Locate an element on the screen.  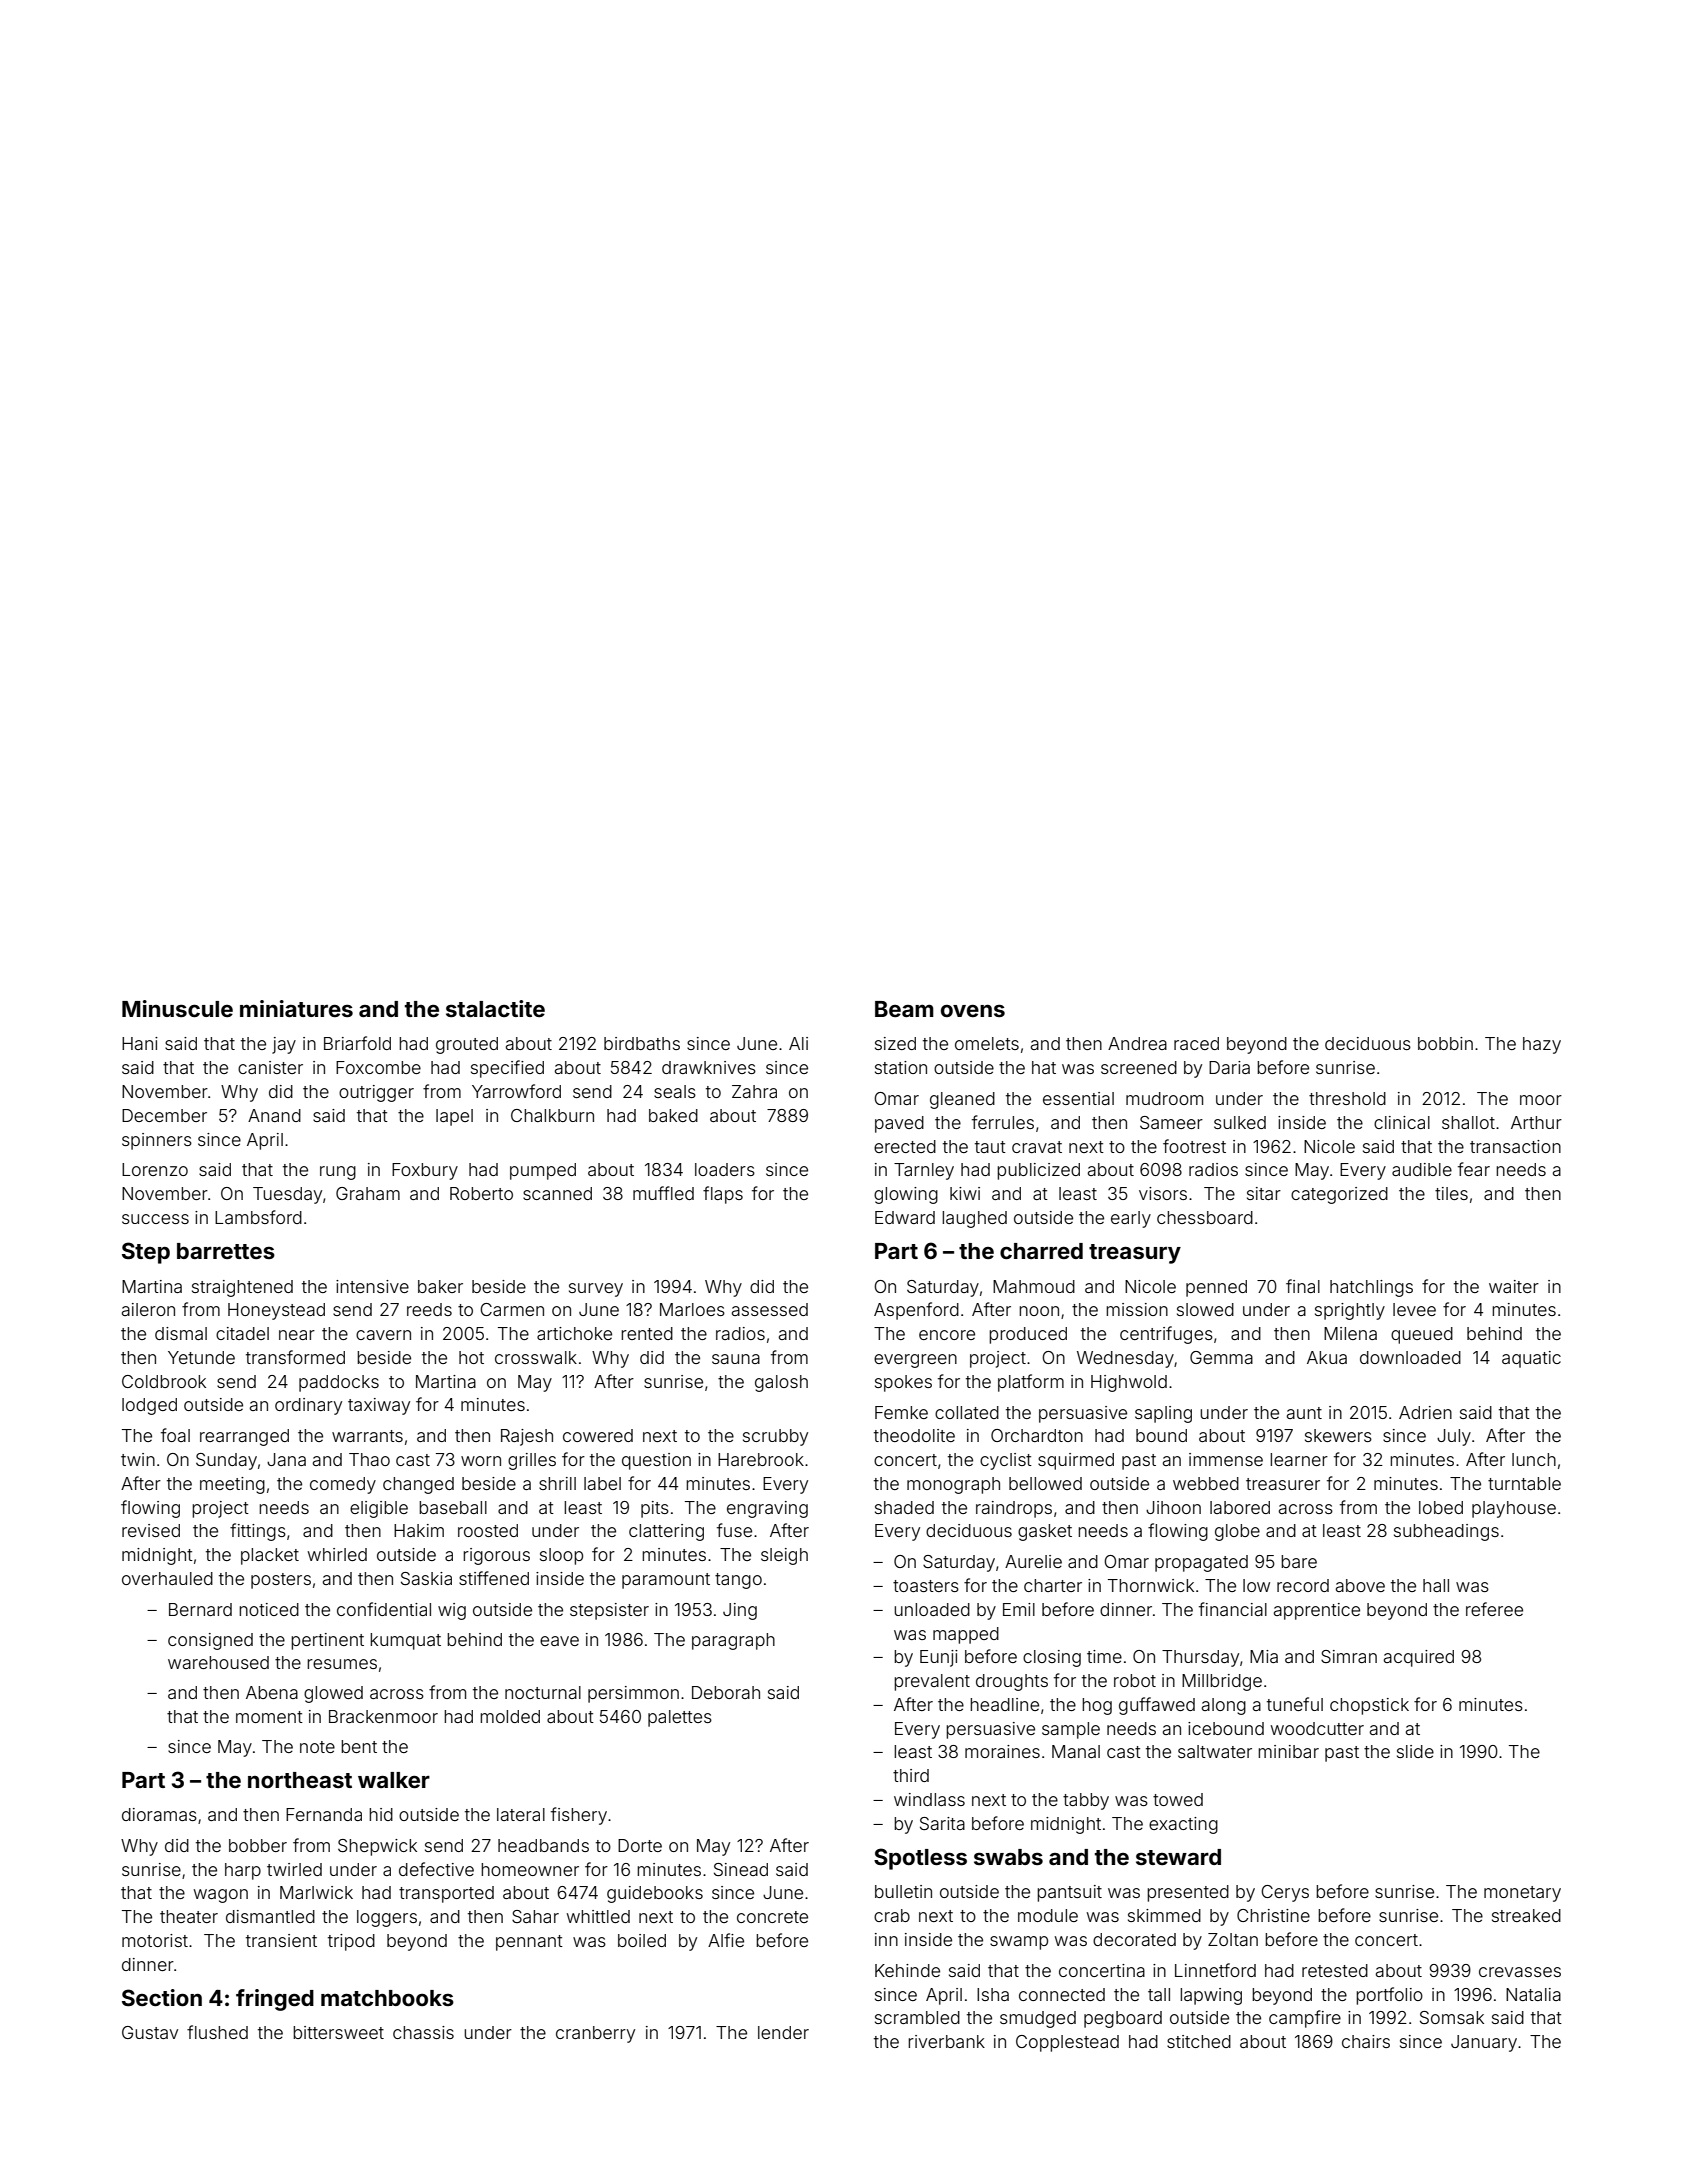
guffawed is located at coordinates (1157, 1706).
